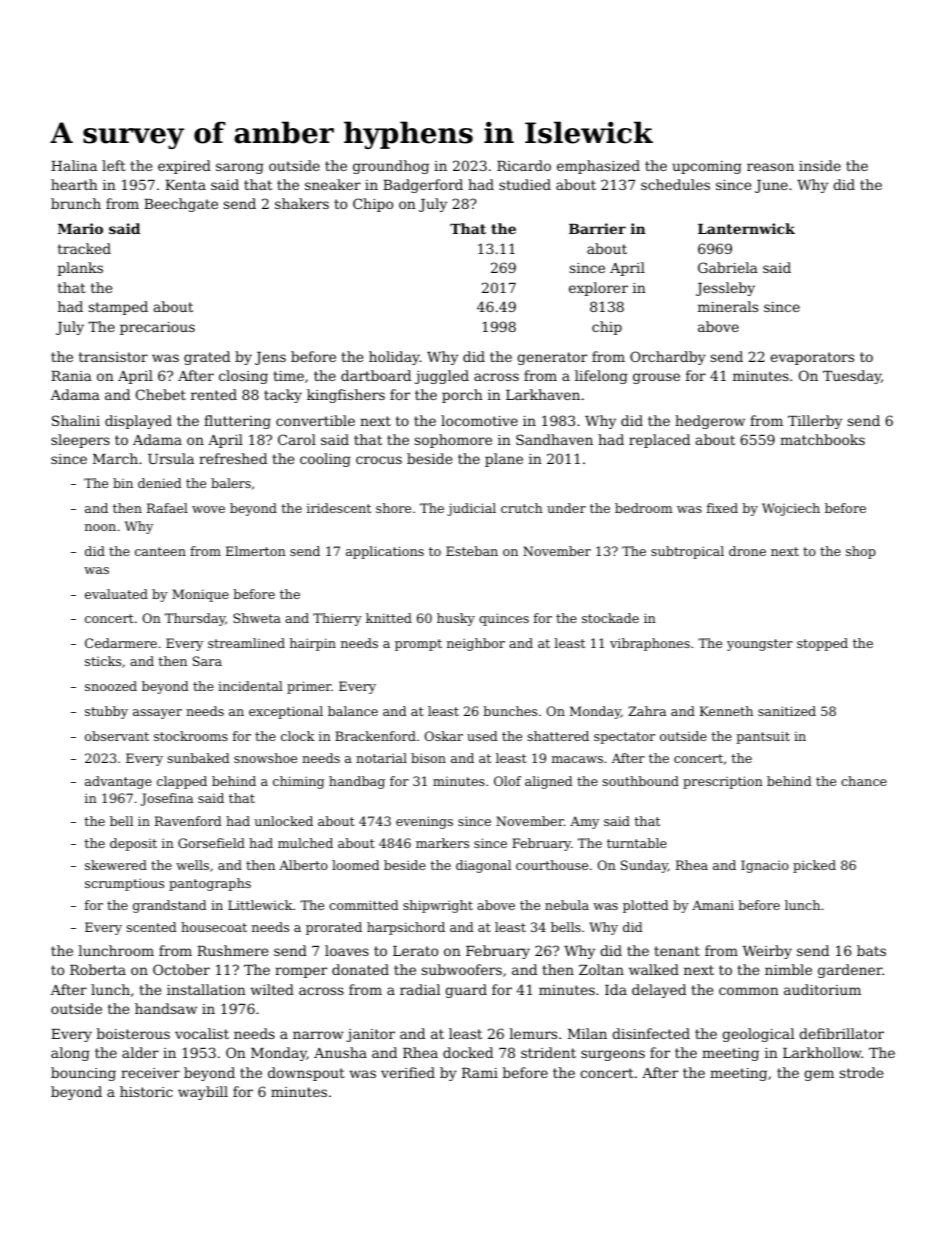 The width and height of the screenshot is (952, 1233). Describe the element at coordinates (80, 269) in the screenshot. I see `planks` at that location.
